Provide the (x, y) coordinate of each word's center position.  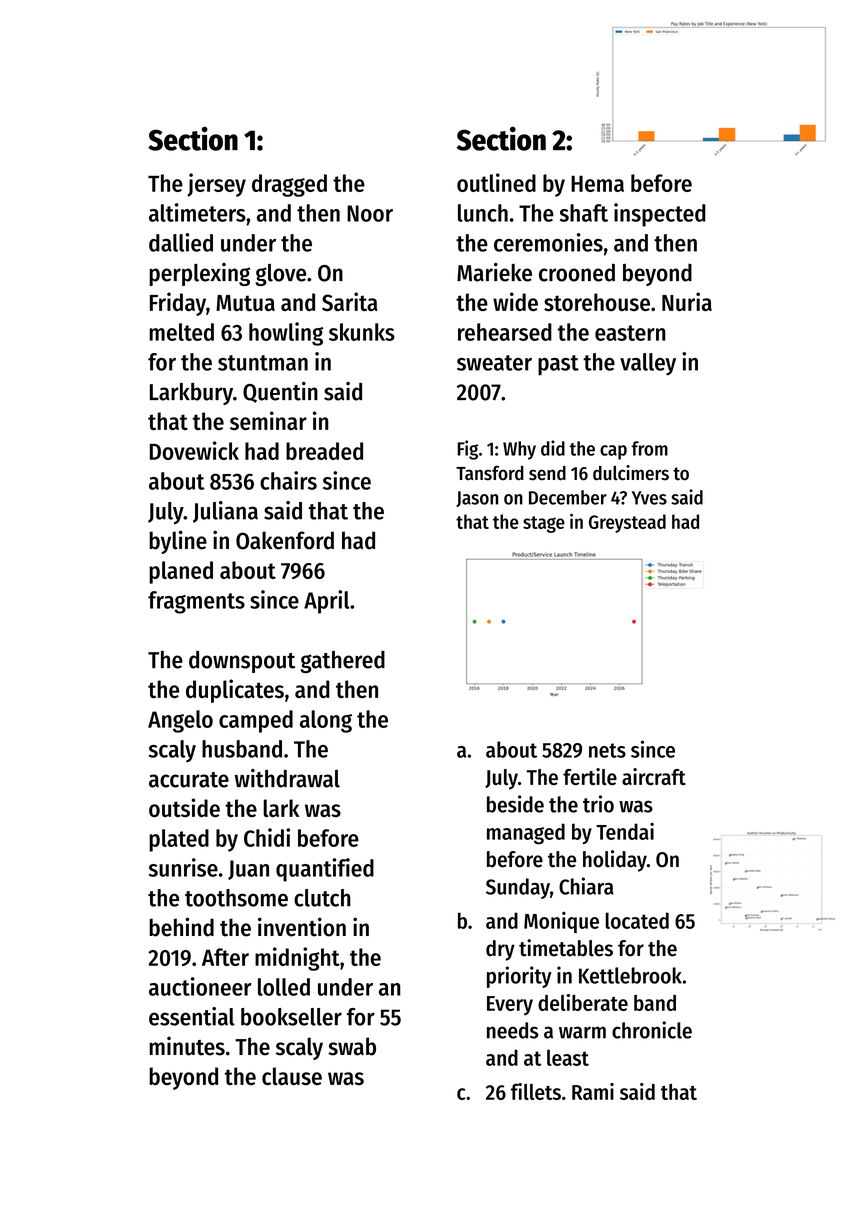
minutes (187, 1046)
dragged (289, 185)
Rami (593, 1091)
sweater (494, 363)
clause (292, 1076)
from (649, 448)
